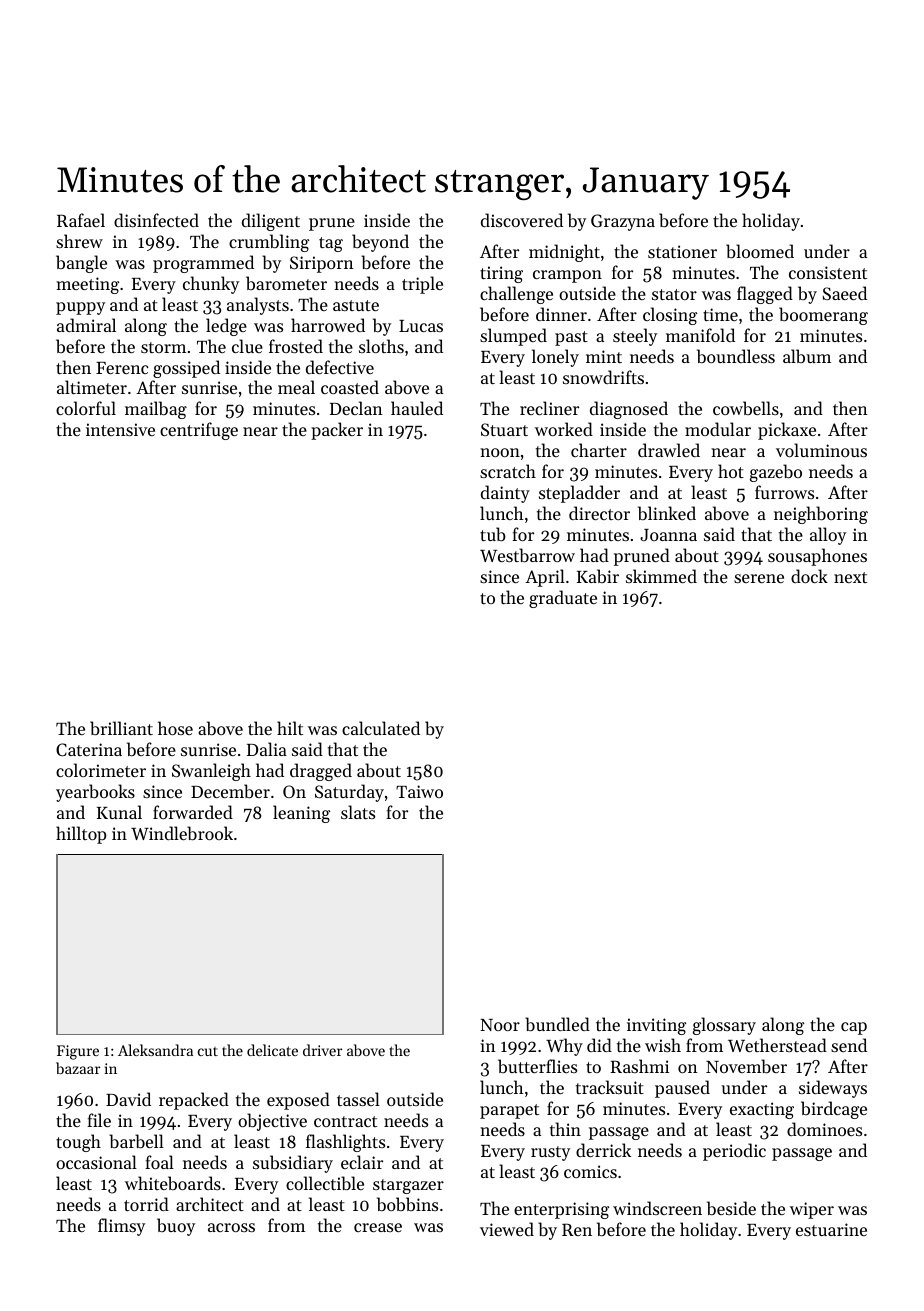 The image size is (924, 1311). I want to click on calculated, so click(381, 728).
